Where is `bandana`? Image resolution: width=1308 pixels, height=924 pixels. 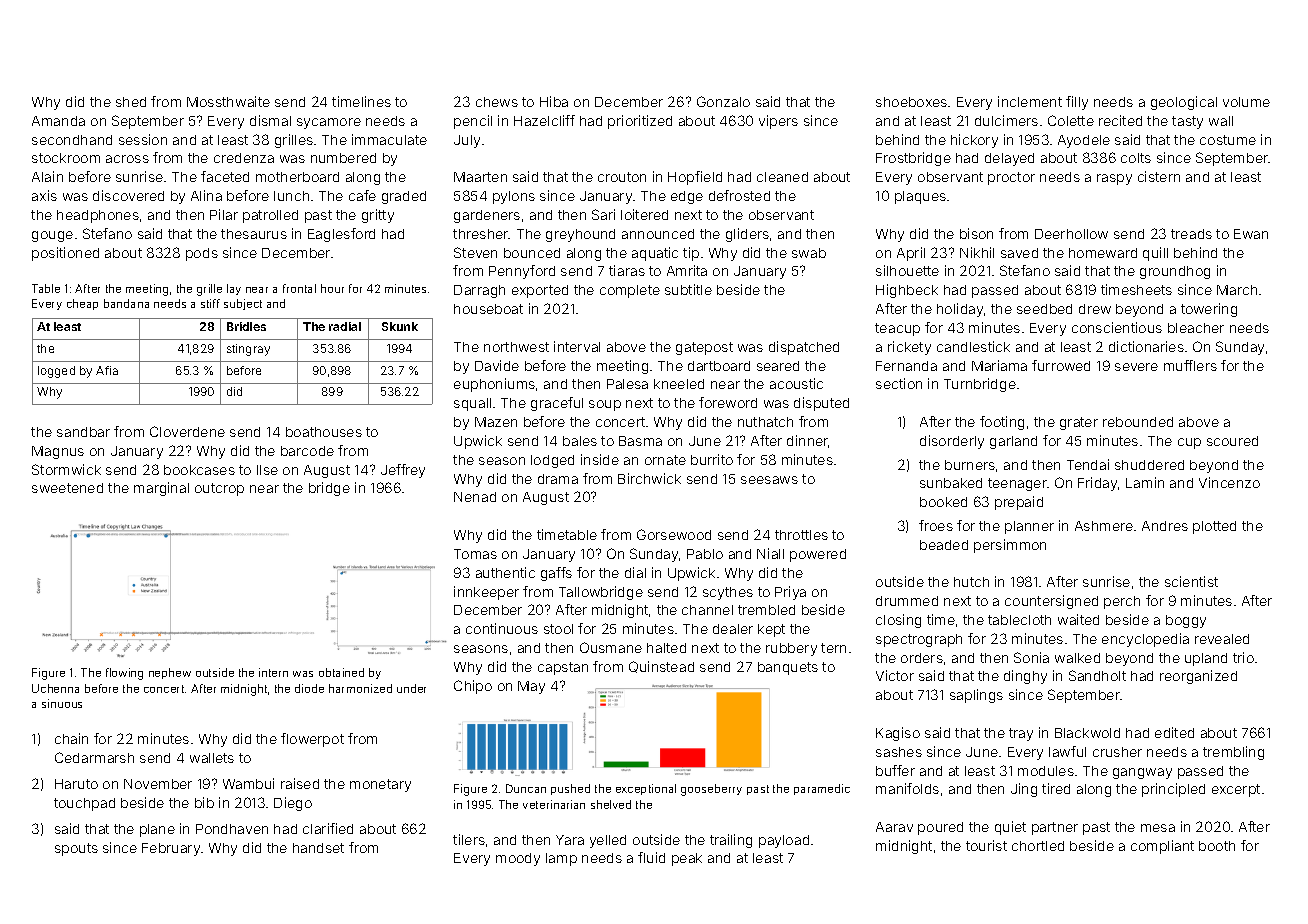
bandana is located at coordinates (126, 303).
